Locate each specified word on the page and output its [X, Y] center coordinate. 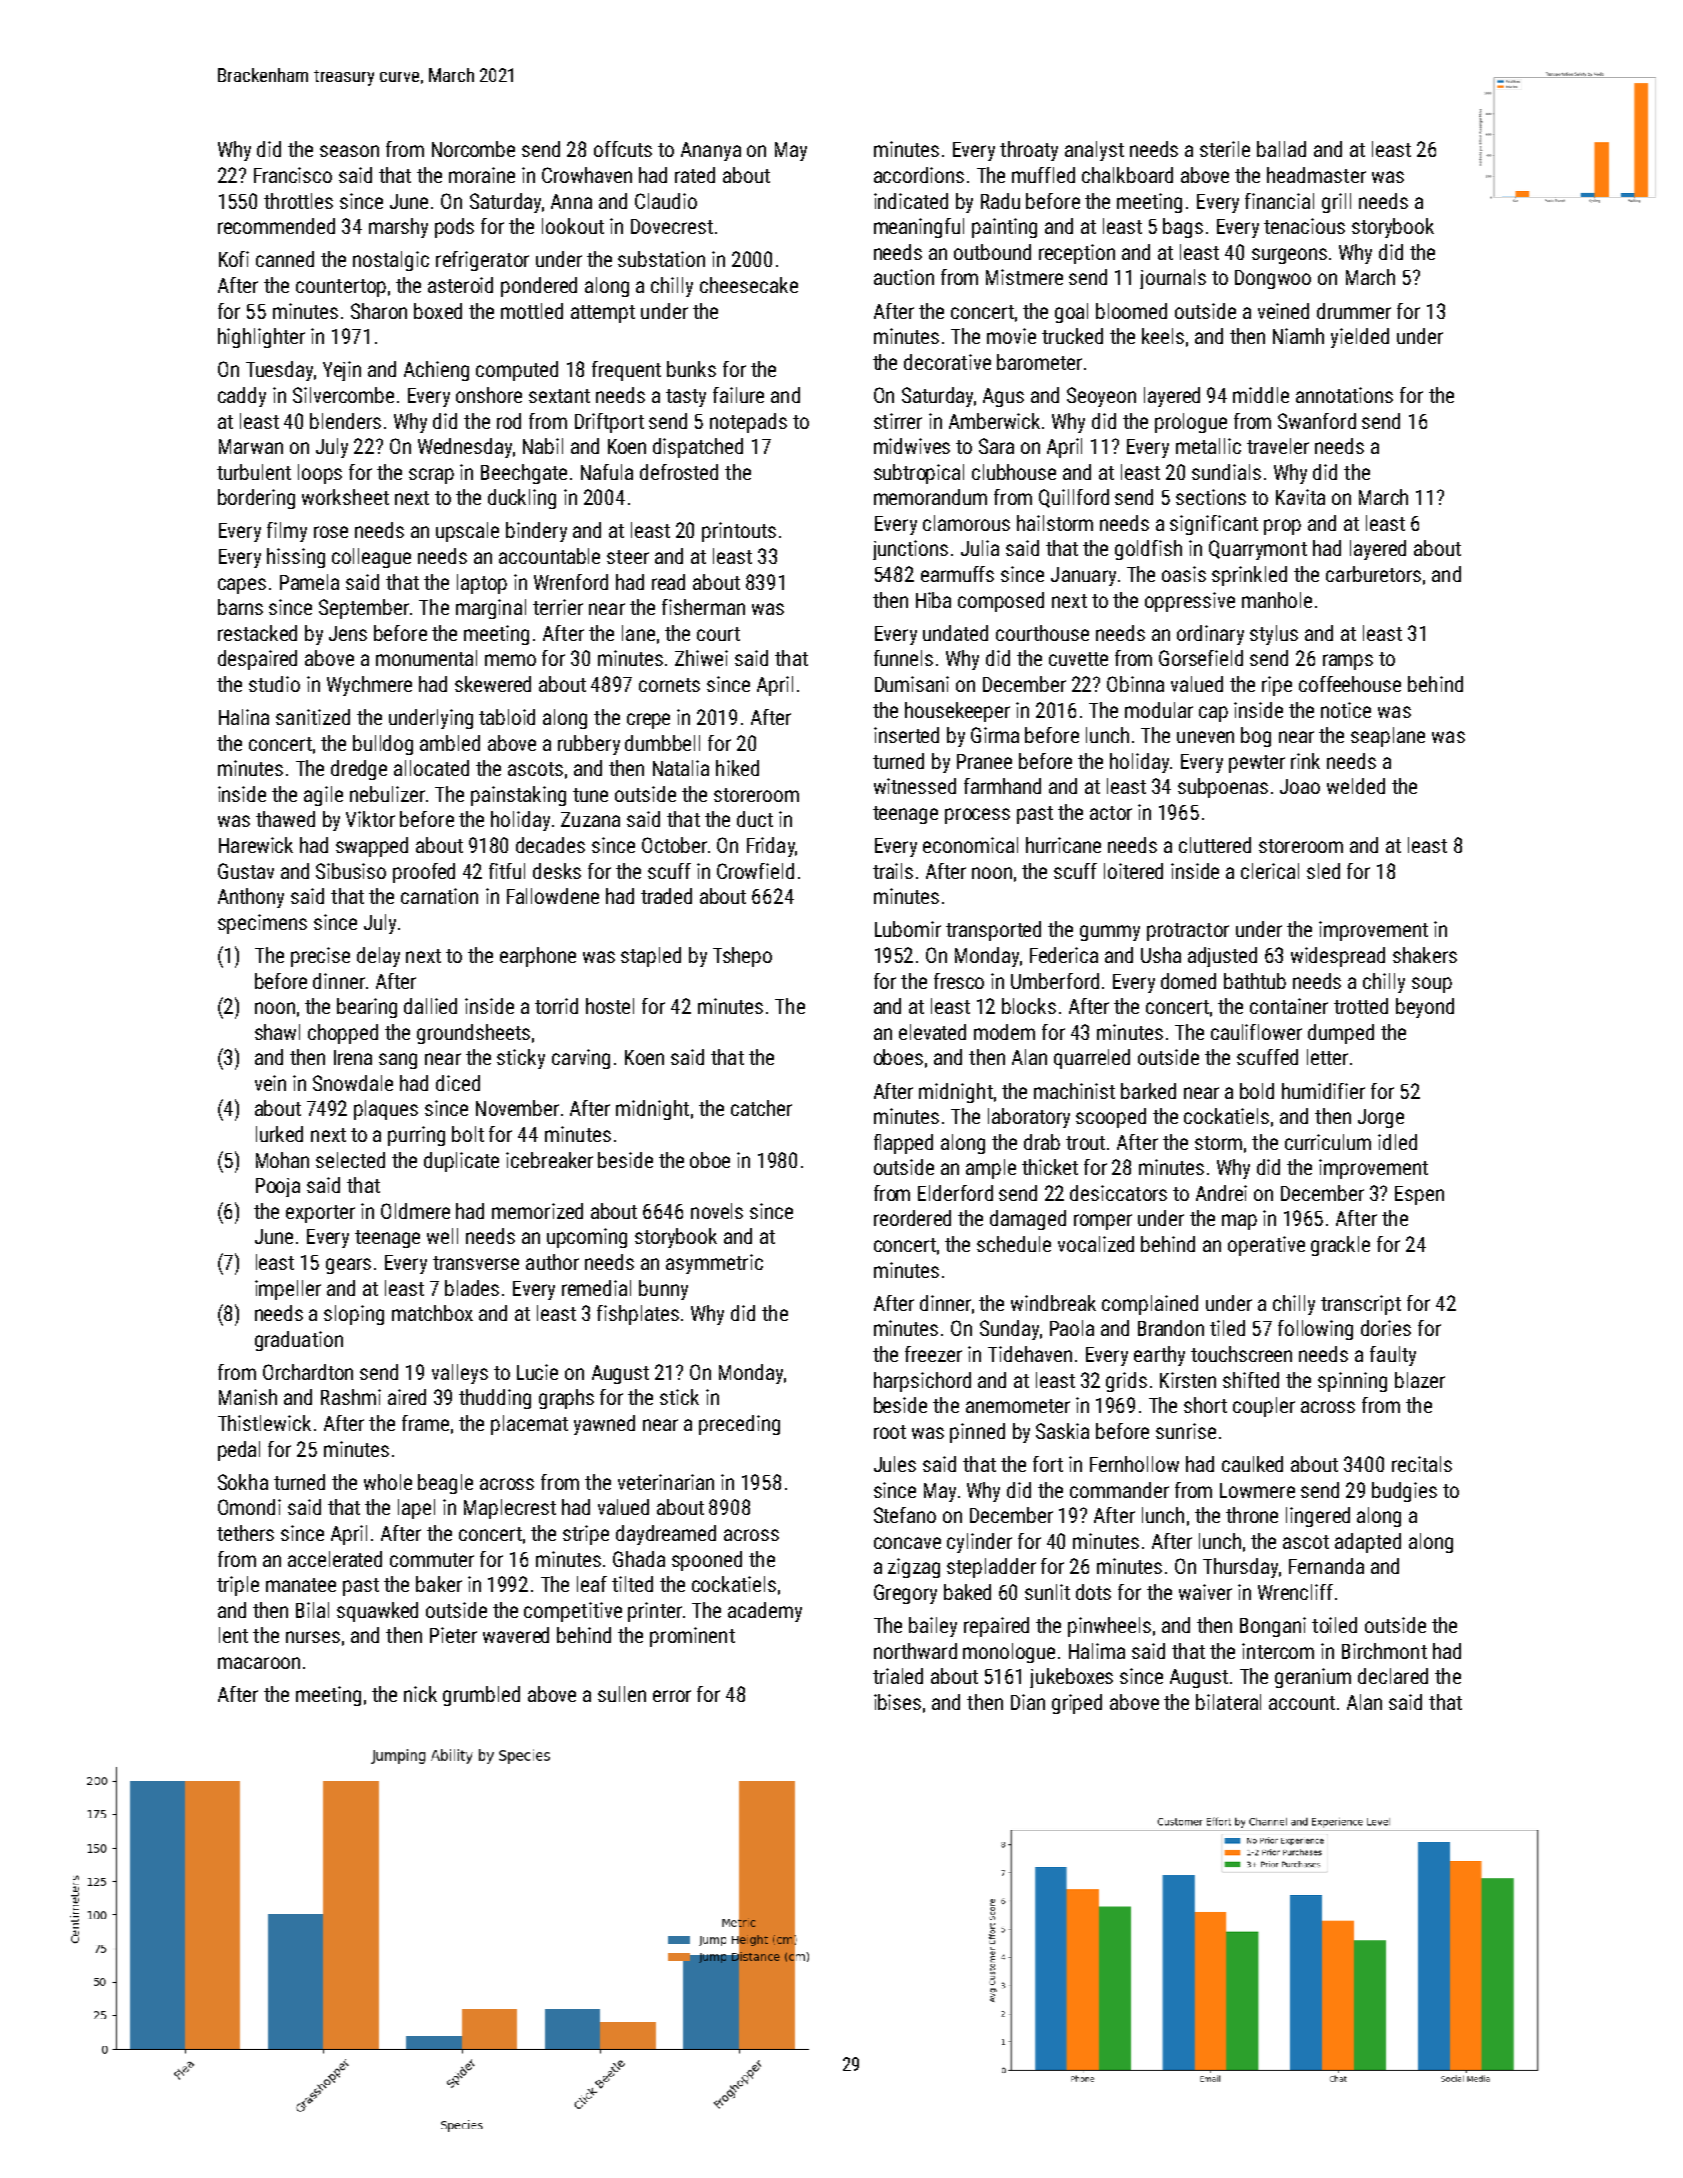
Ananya [711, 151]
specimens [262, 924]
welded [1356, 786]
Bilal [312, 1610]
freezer [933, 1354]
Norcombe [473, 149]
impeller [288, 1290]
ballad [1281, 149]
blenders [345, 421]
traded [666, 896]
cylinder [979, 1543]
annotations [1344, 395]
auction [904, 277]
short [1205, 1405]
